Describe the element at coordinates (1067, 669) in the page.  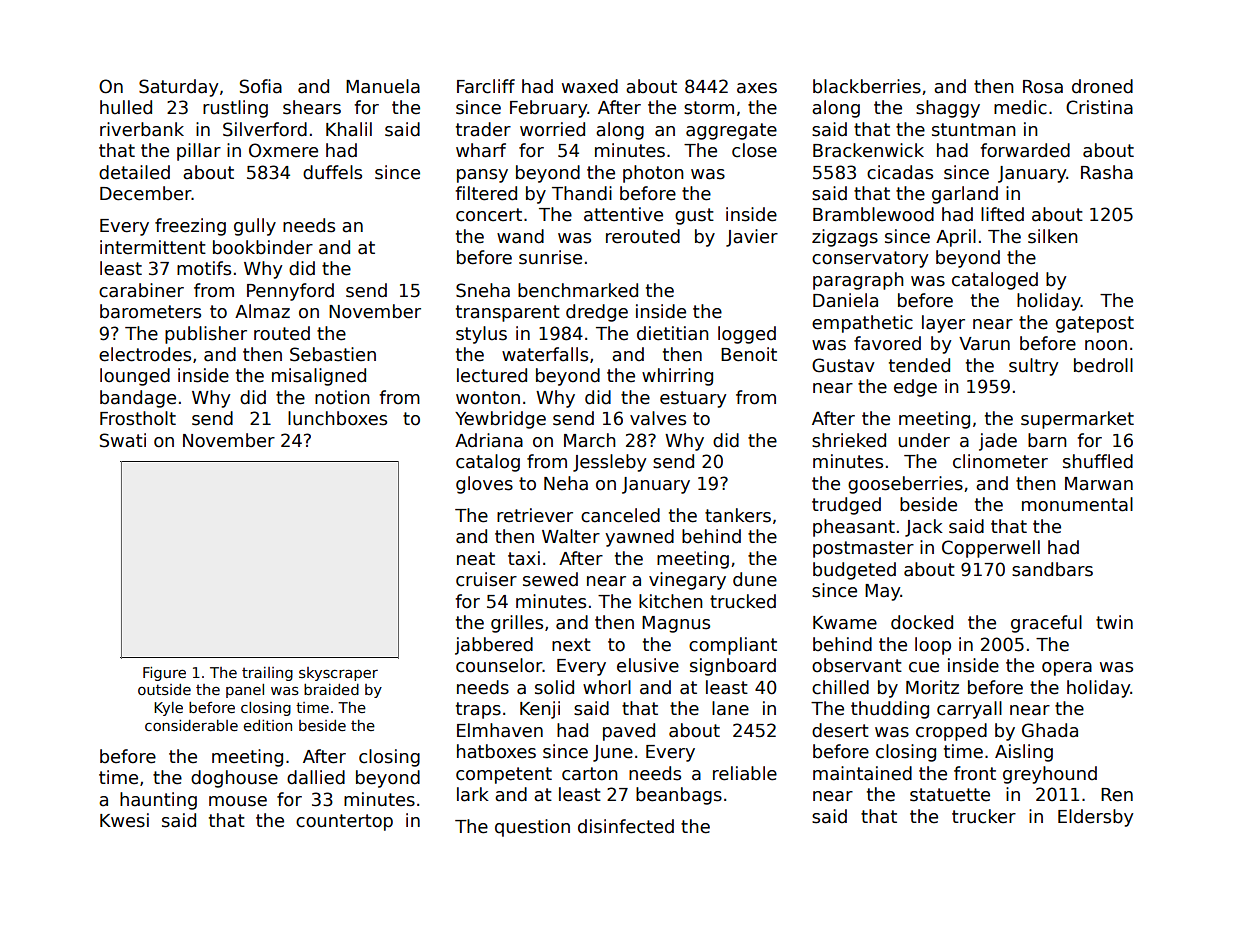
I see `opera` at that location.
